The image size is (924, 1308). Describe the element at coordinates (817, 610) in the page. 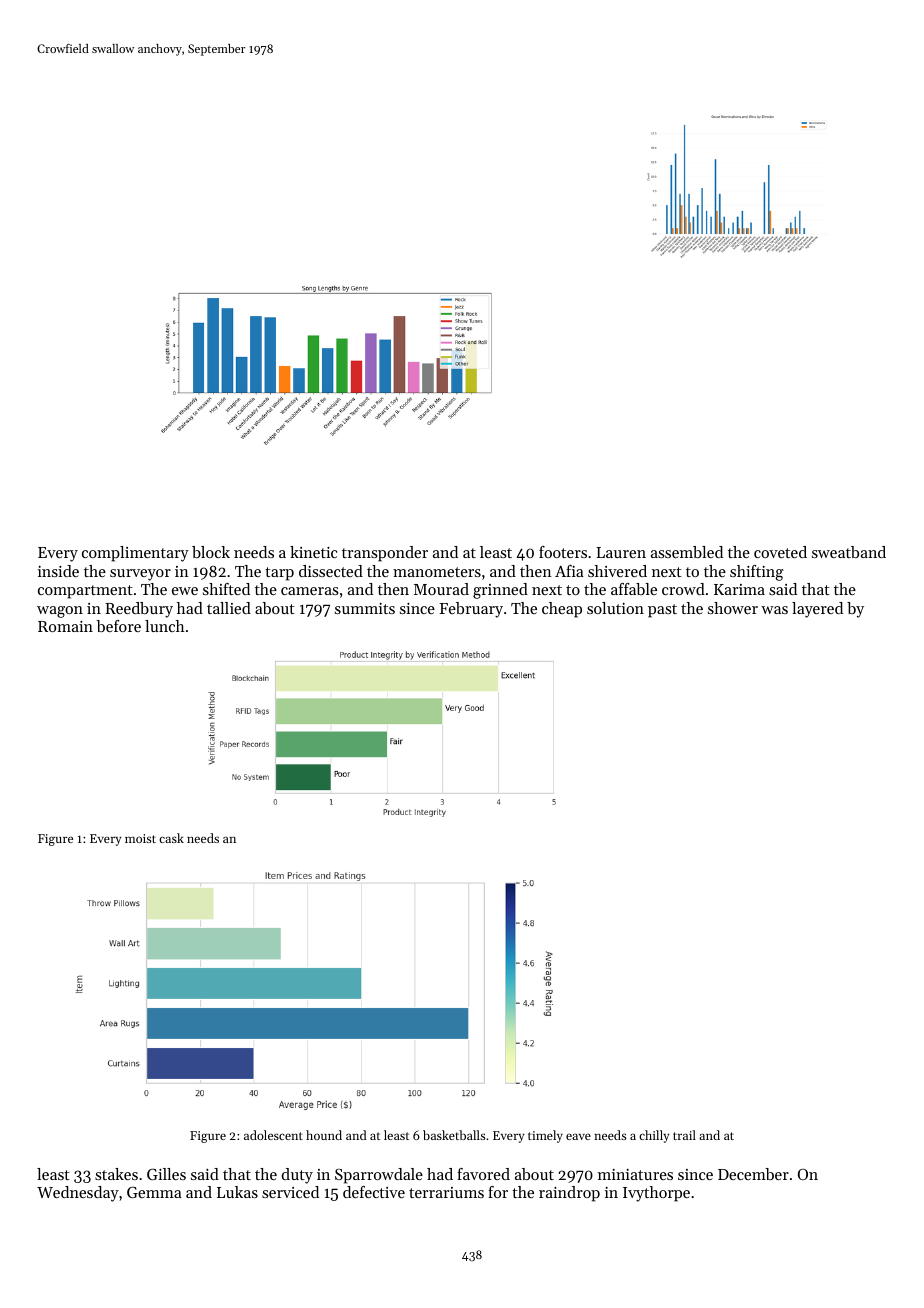

I see `layered` at that location.
